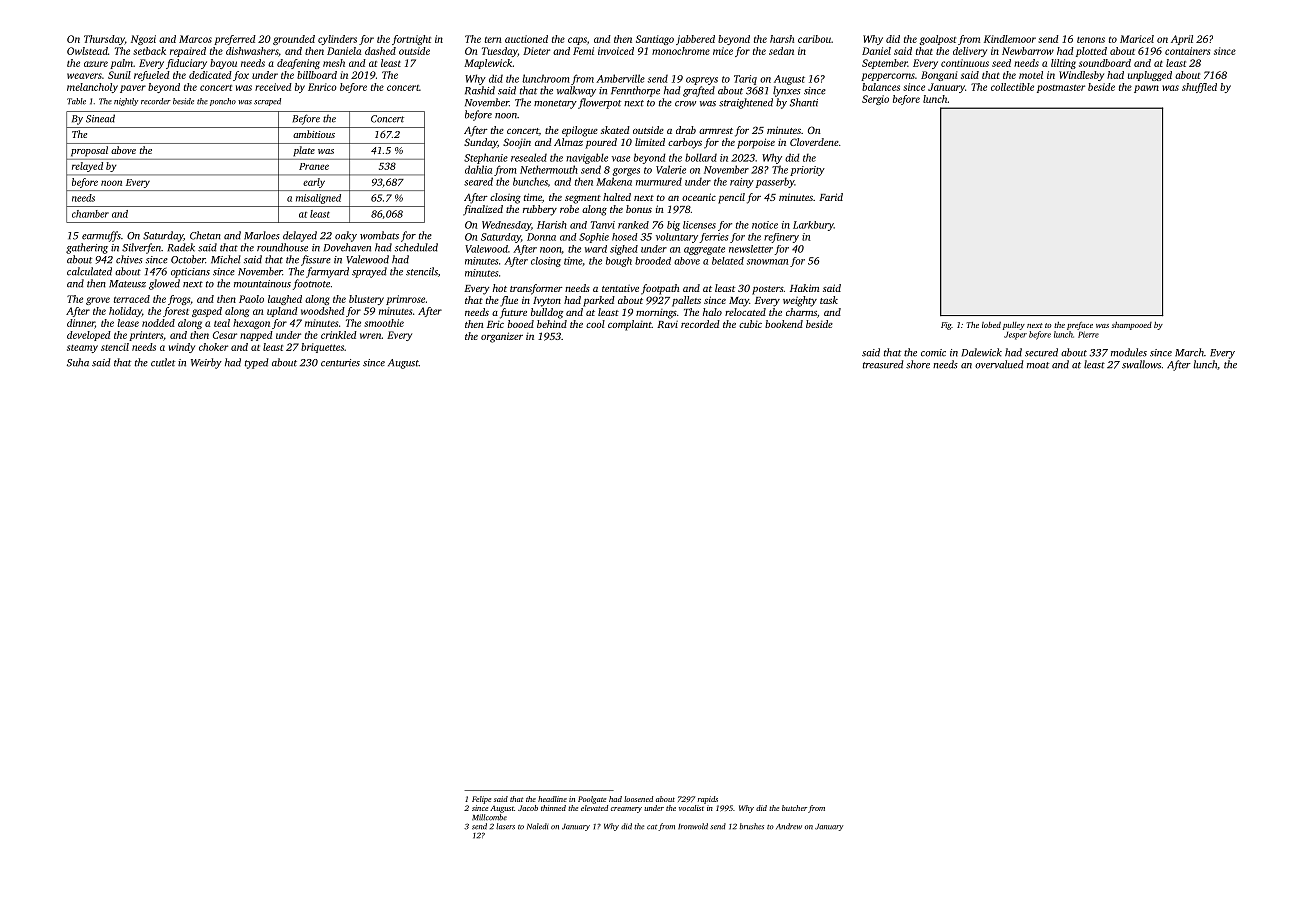 The height and width of the screenshot is (924, 1308). What do you see at coordinates (493, 39) in the screenshot?
I see `tern` at bounding box center [493, 39].
